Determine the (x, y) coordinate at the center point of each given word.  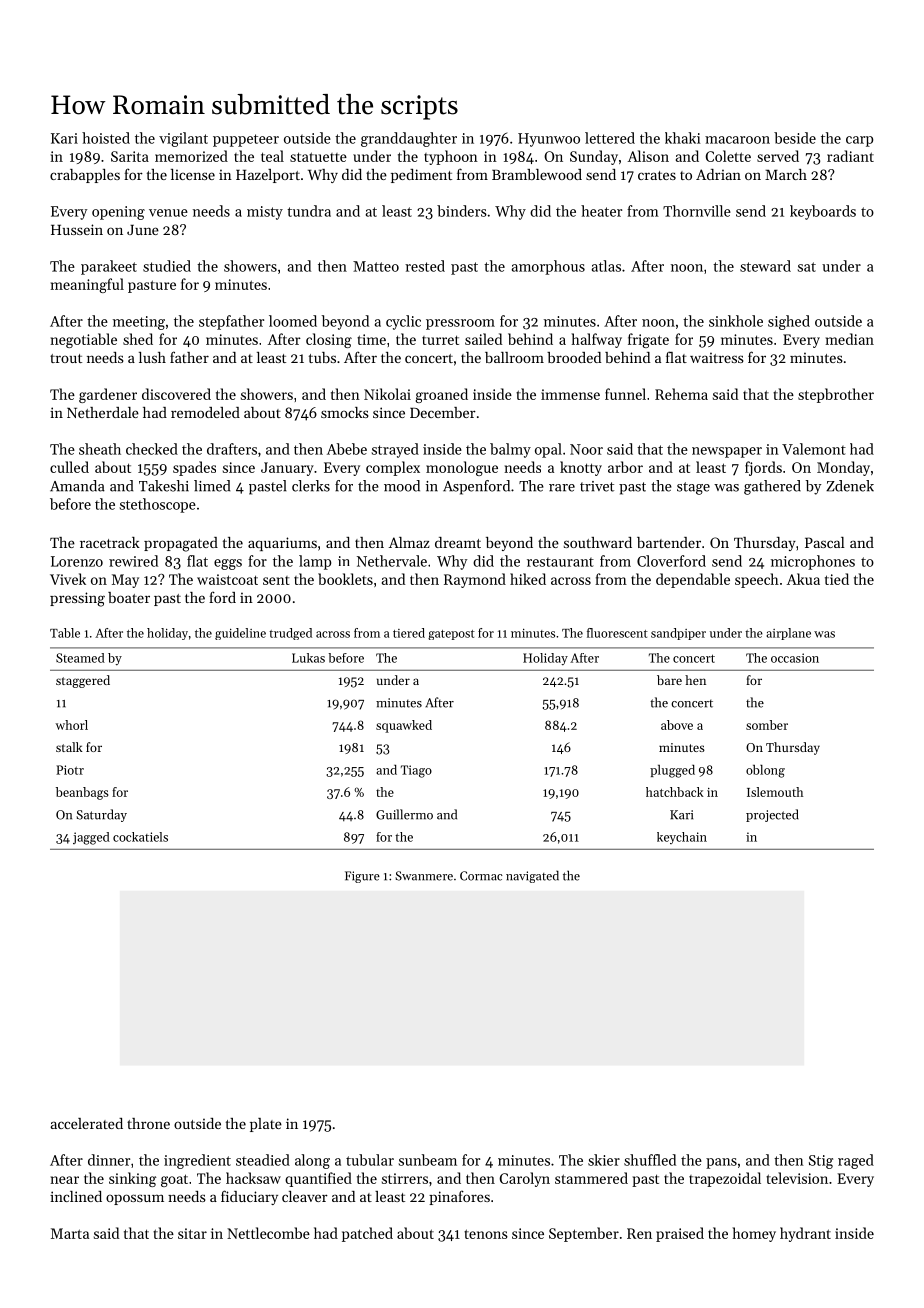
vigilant (183, 139)
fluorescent (617, 633)
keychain (682, 838)
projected (772, 815)
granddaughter (409, 139)
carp (859, 141)
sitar (192, 1233)
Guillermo (404, 814)
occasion (795, 658)
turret (440, 340)
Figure (362, 877)
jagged (91, 838)
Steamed (80, 658)
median (850, 339)
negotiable (83, 340)
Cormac (481, 876)
